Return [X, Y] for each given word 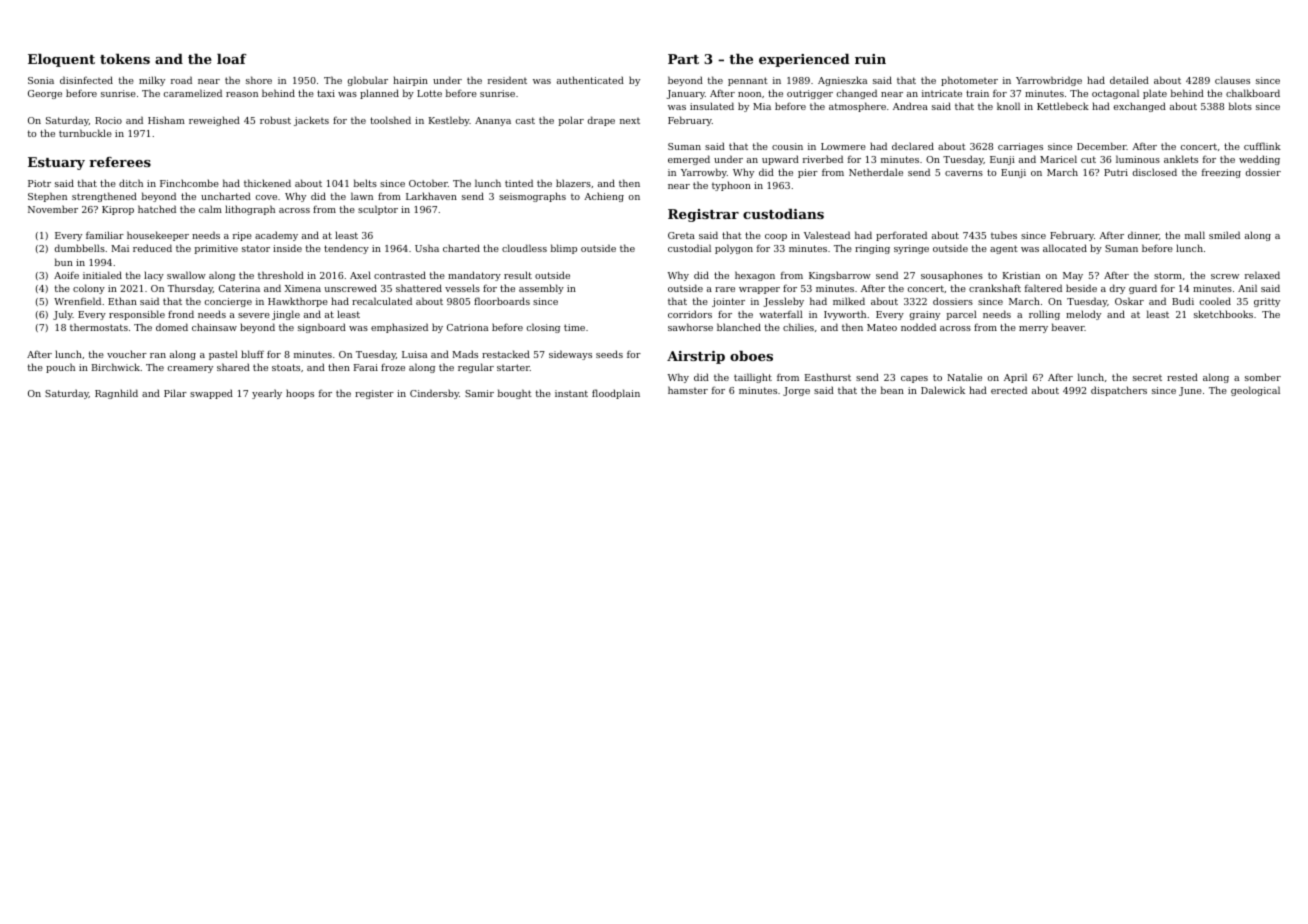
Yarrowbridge [1049, 81]
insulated [712, 106]
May [1073, 276]
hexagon [755, 276]
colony [89, 289]
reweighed [214, 121]
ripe [242, 236]
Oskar [1129, 301]
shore [259, 80]
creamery [190, 369]
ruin [870, 59]
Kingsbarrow [840, 276]
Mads [465, 354]
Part [683, 59]
